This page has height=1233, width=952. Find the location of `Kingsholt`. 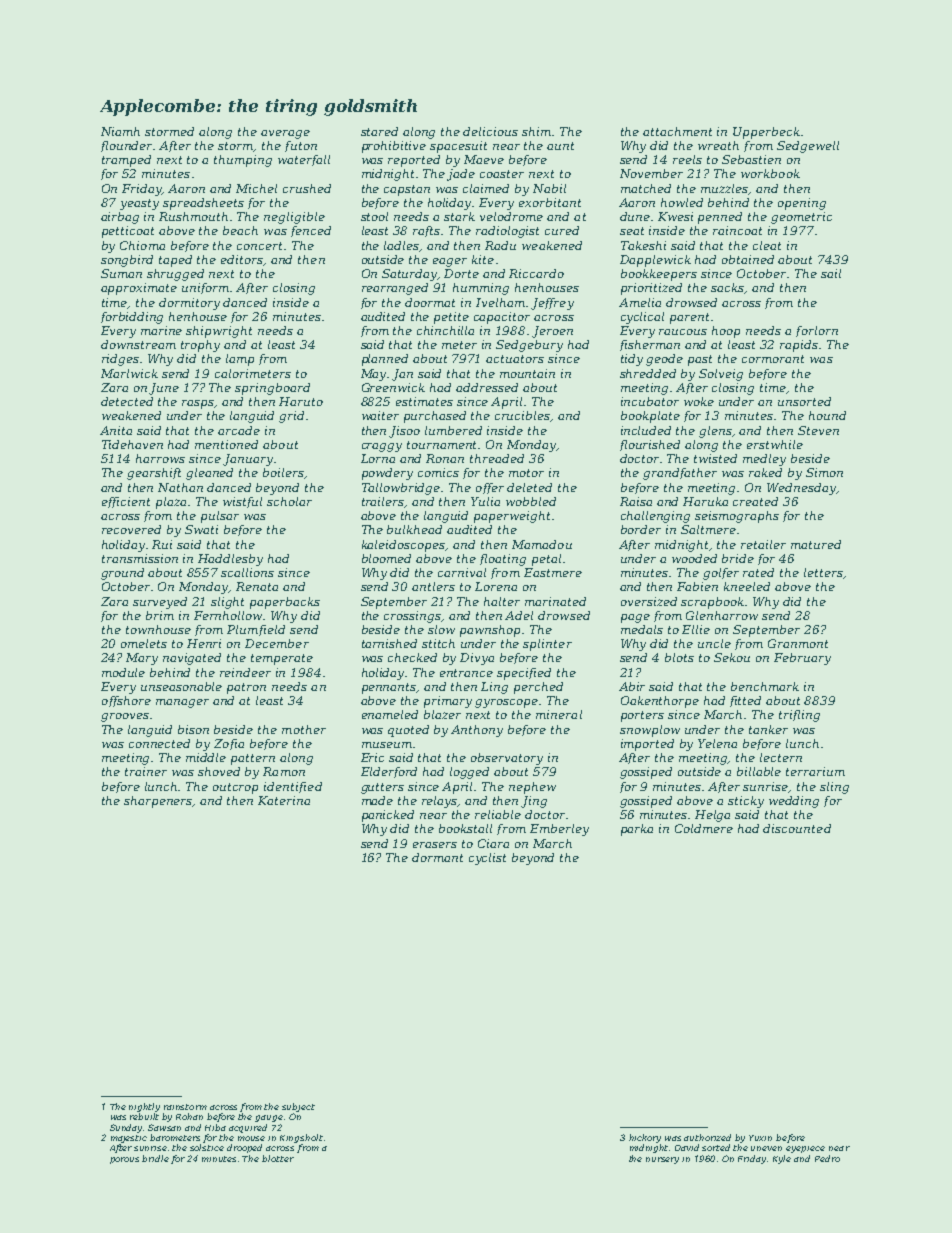

Kingsholt is located at coordinates (301, 1138).
